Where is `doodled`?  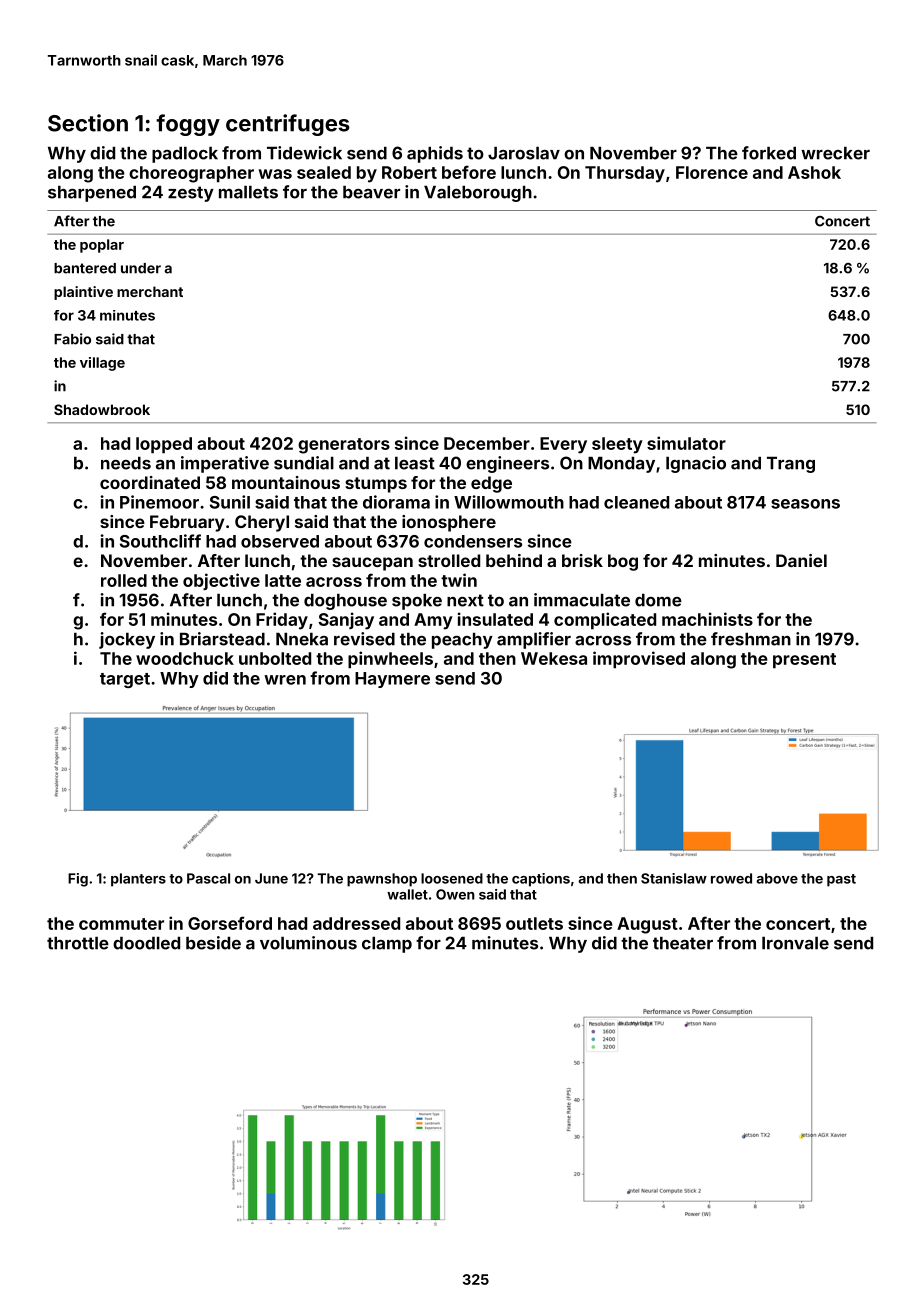 doodled is located at coordinates (146, 943).
